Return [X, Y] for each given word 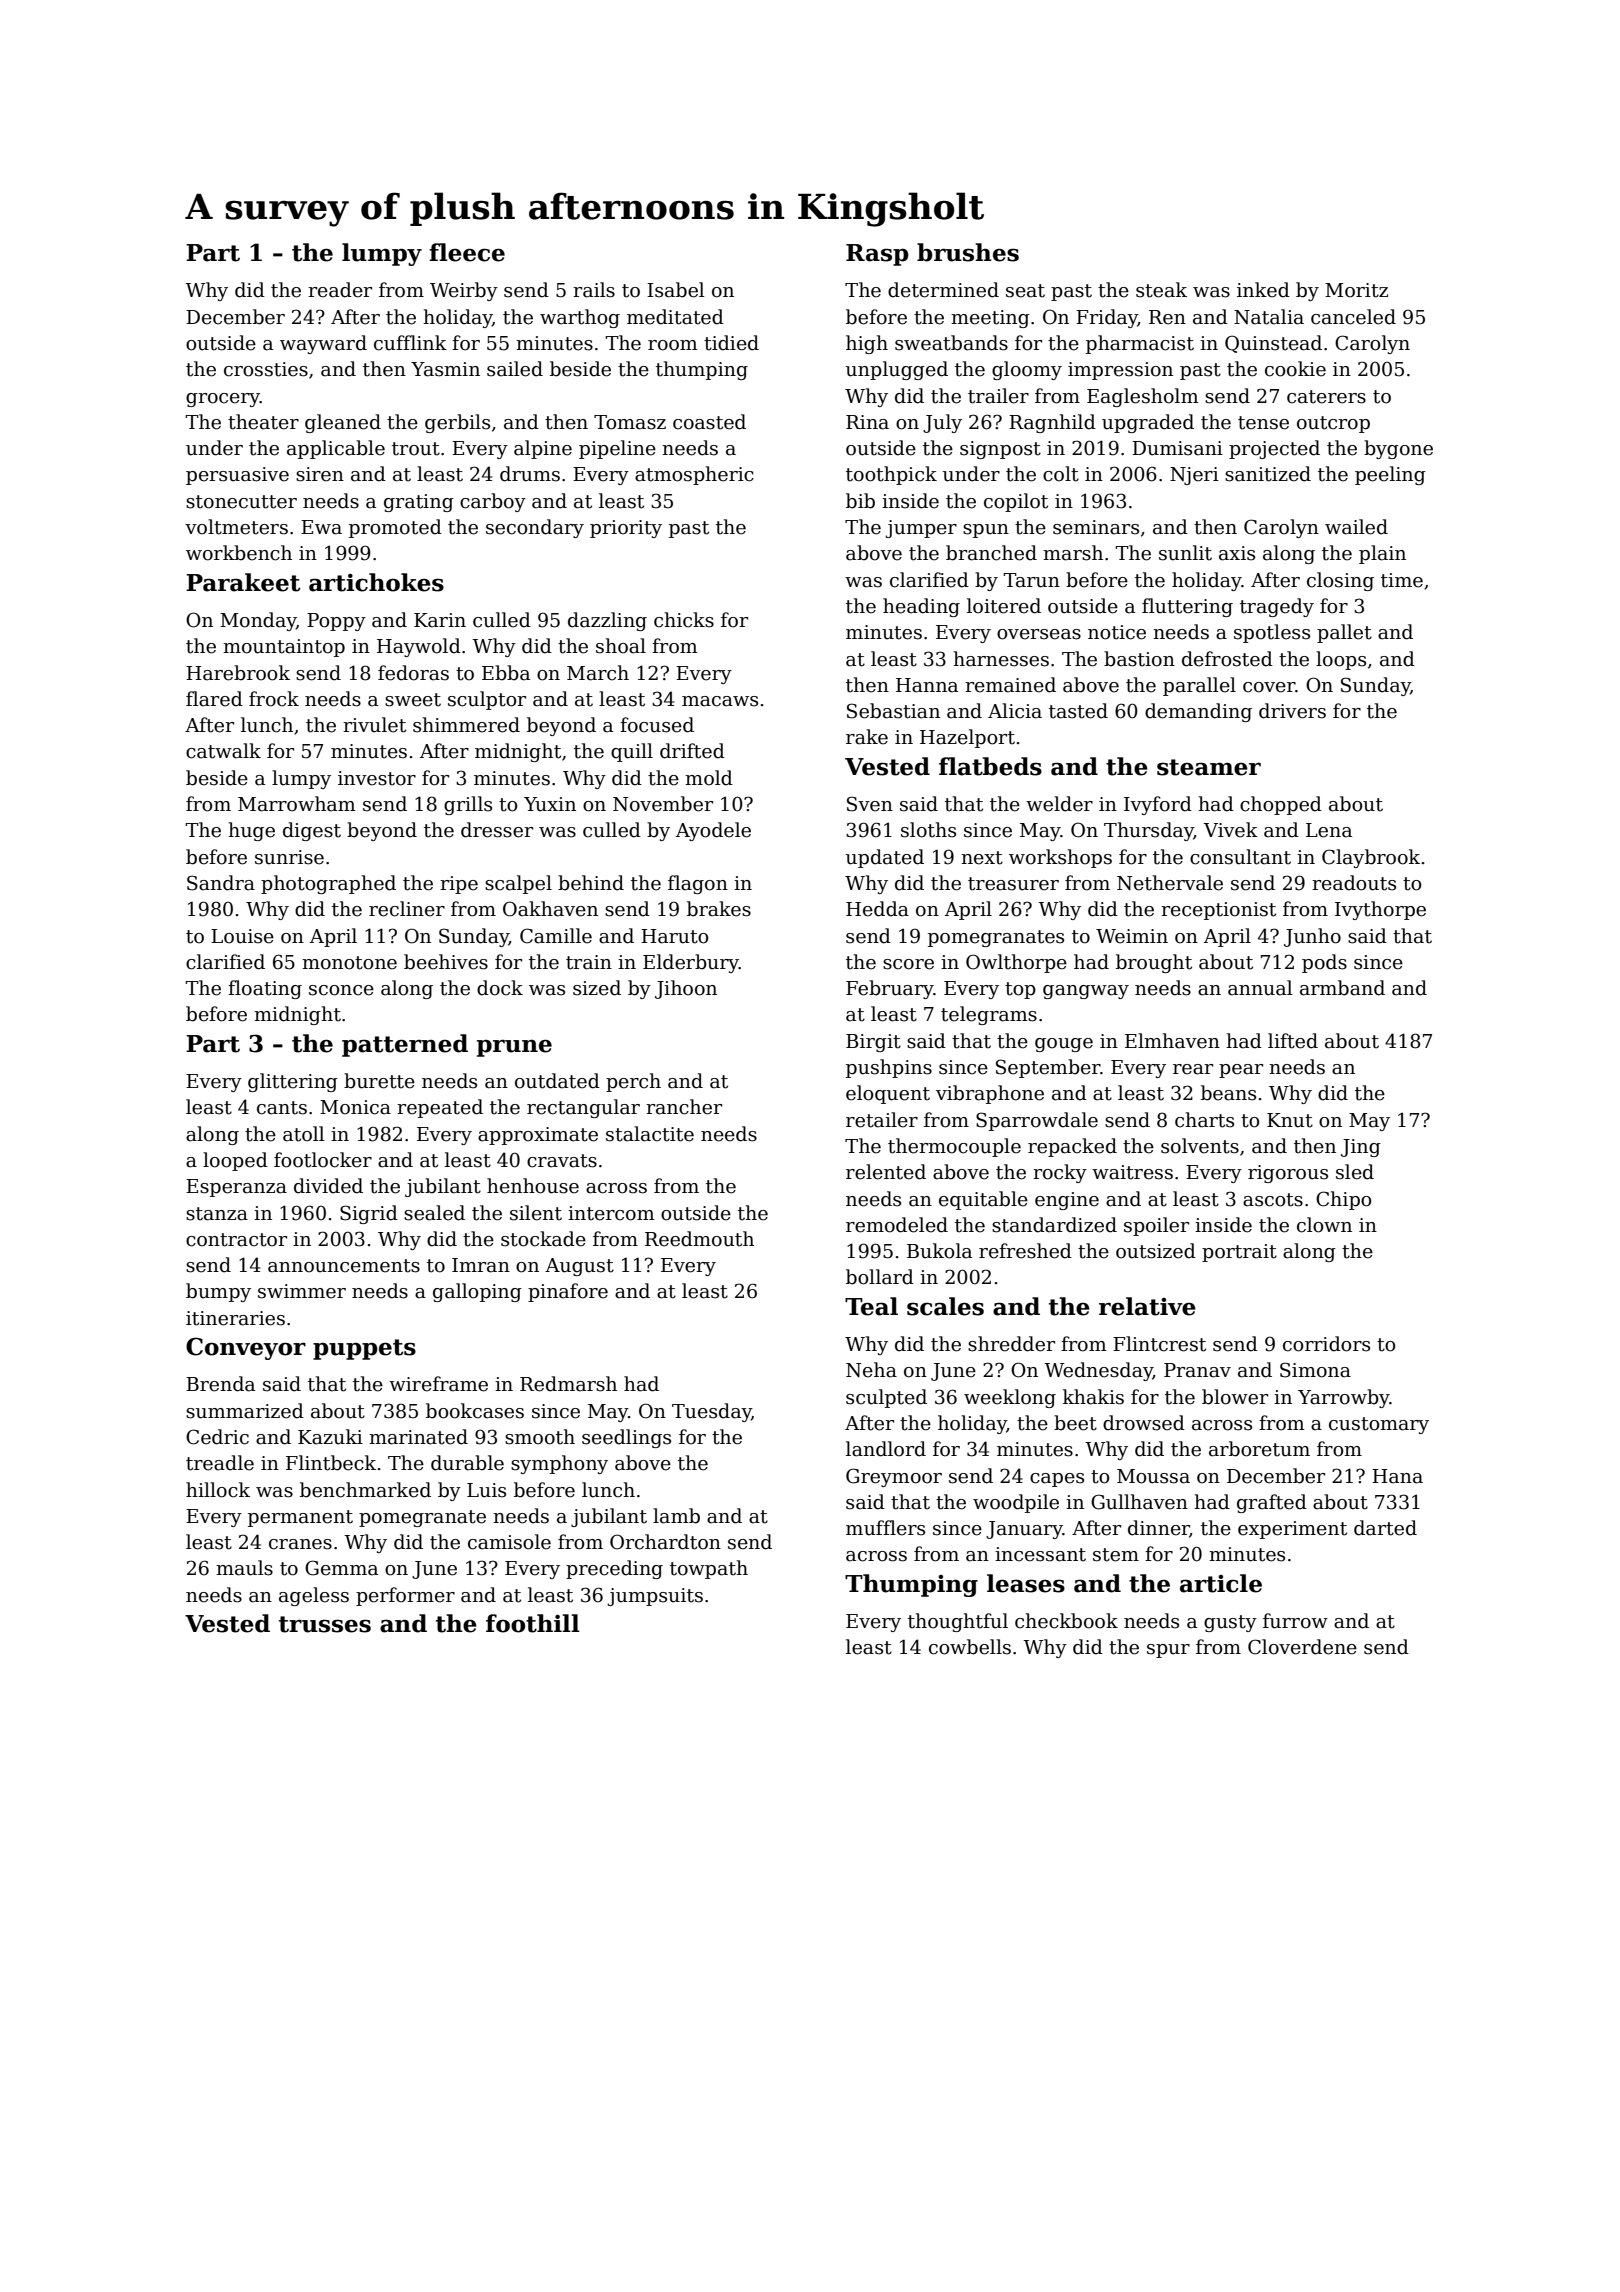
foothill [533, 1623]
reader [340, 290]
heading [921, 607]
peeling [1390, 475]
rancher [684, 1107]
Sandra [221, 883]
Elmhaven [1172, 1041]
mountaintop [284, 648]
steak [1161, 290]
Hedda [877, 909]
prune [514, 1048]
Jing [1361, 1148]
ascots [1273, 1200]
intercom [611, 1213]
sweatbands [951, 343]
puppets [364, 1349]
